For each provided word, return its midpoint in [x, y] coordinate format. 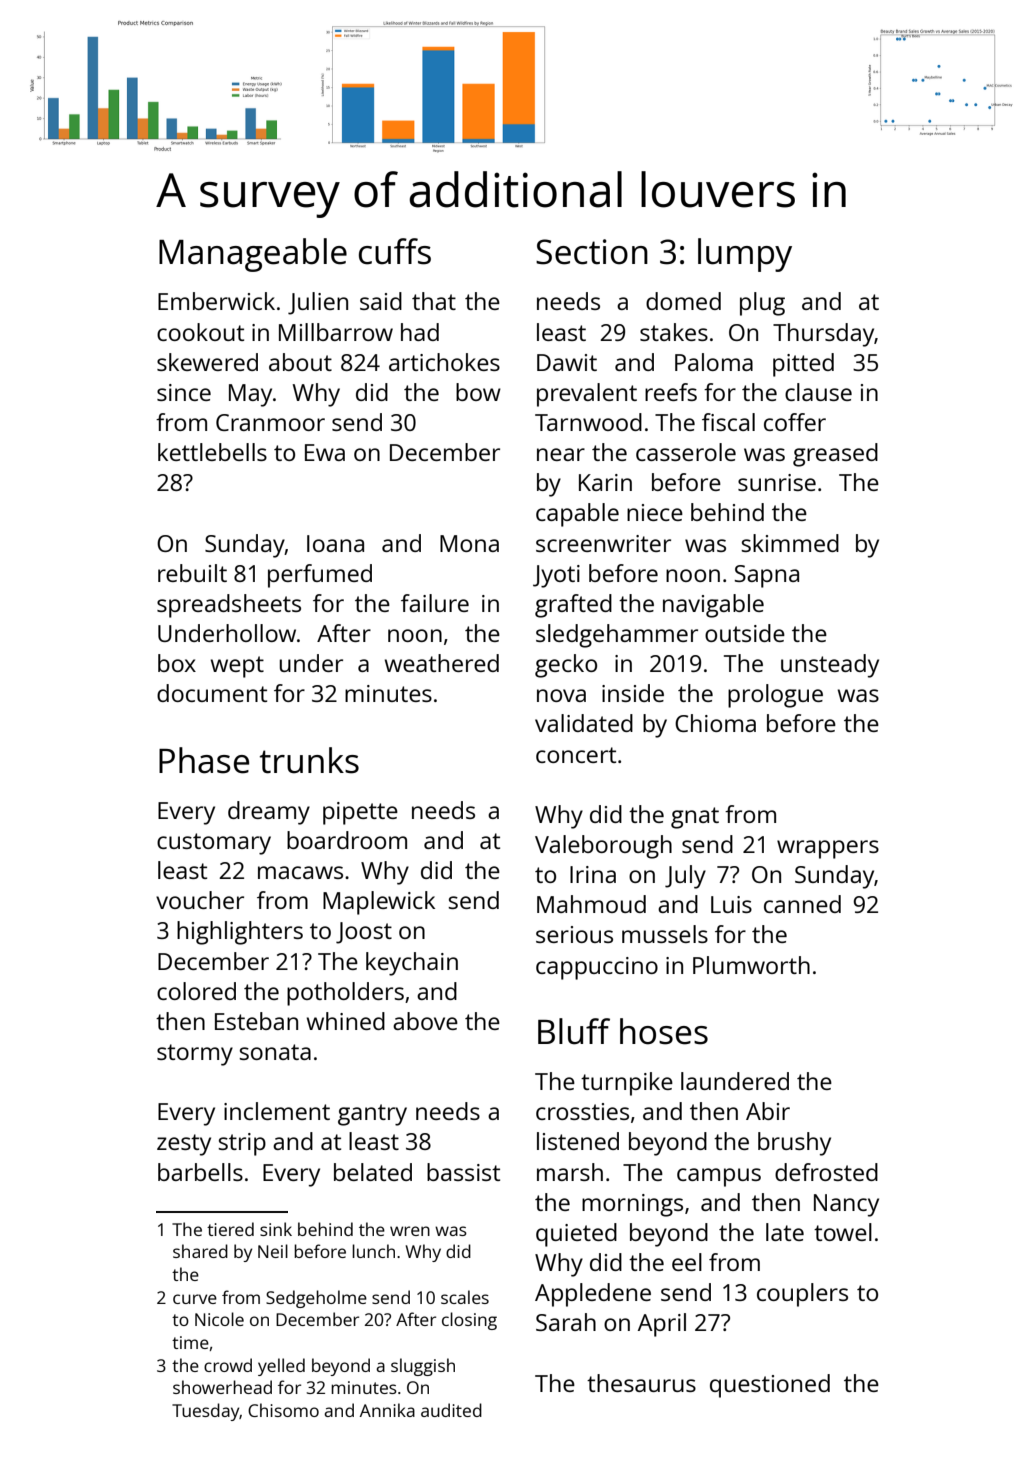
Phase [204, 760]
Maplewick [379, 903]
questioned [770, 1386]
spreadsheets [229, 606]
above [425, 1021]
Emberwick [216, 301]
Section [592, 252]
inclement [277, 1111]
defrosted [826, 1172]
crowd [228, 1365]
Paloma [714, 362]
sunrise [777, 482]
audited [451, 1410]
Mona [469, 543]
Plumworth [751, 965]
